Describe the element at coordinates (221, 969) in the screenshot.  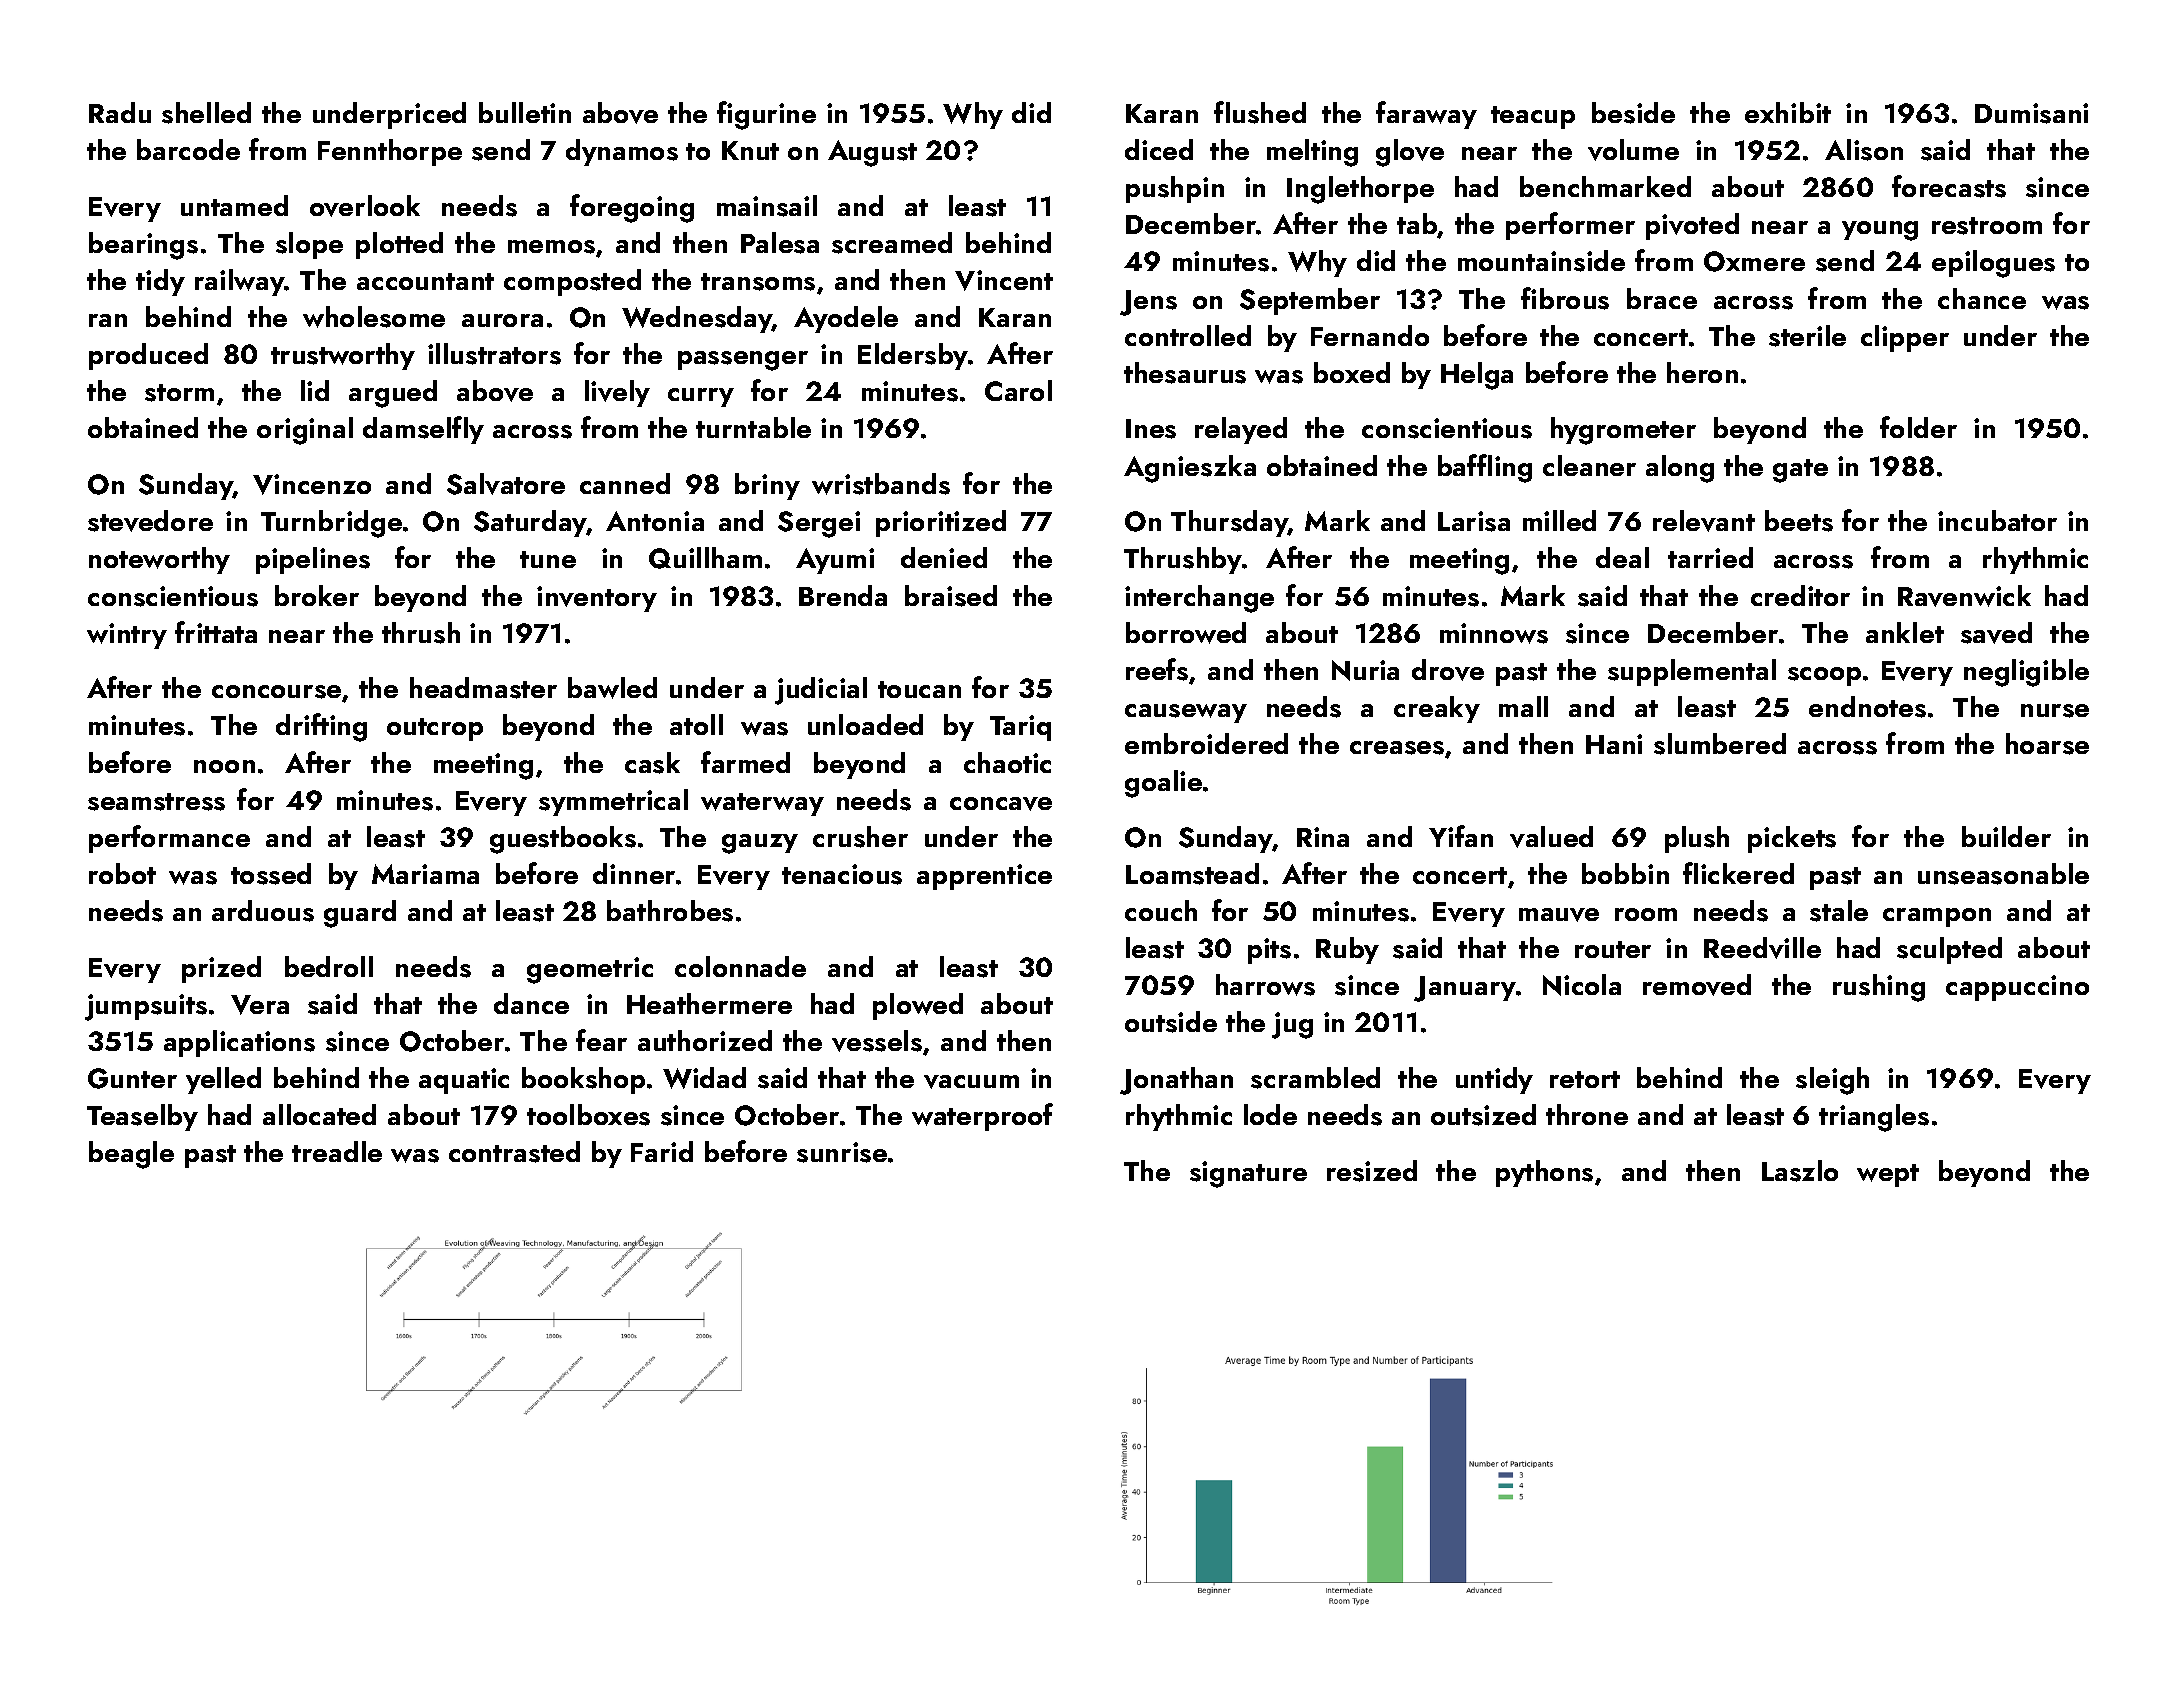
I see `prized` at that location.
